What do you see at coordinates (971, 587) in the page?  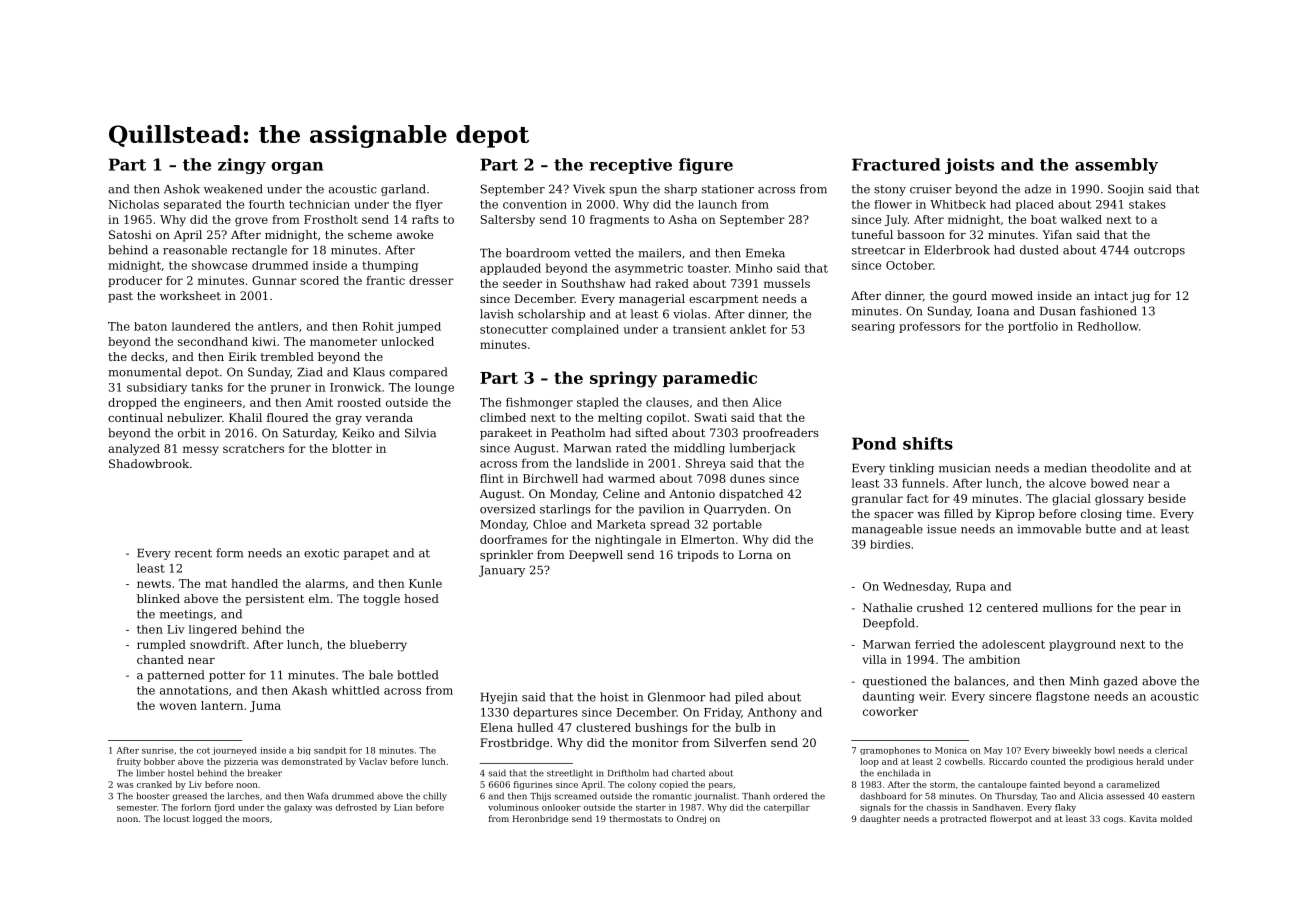 I see `Rupa` at bounding box center [971, 587].
